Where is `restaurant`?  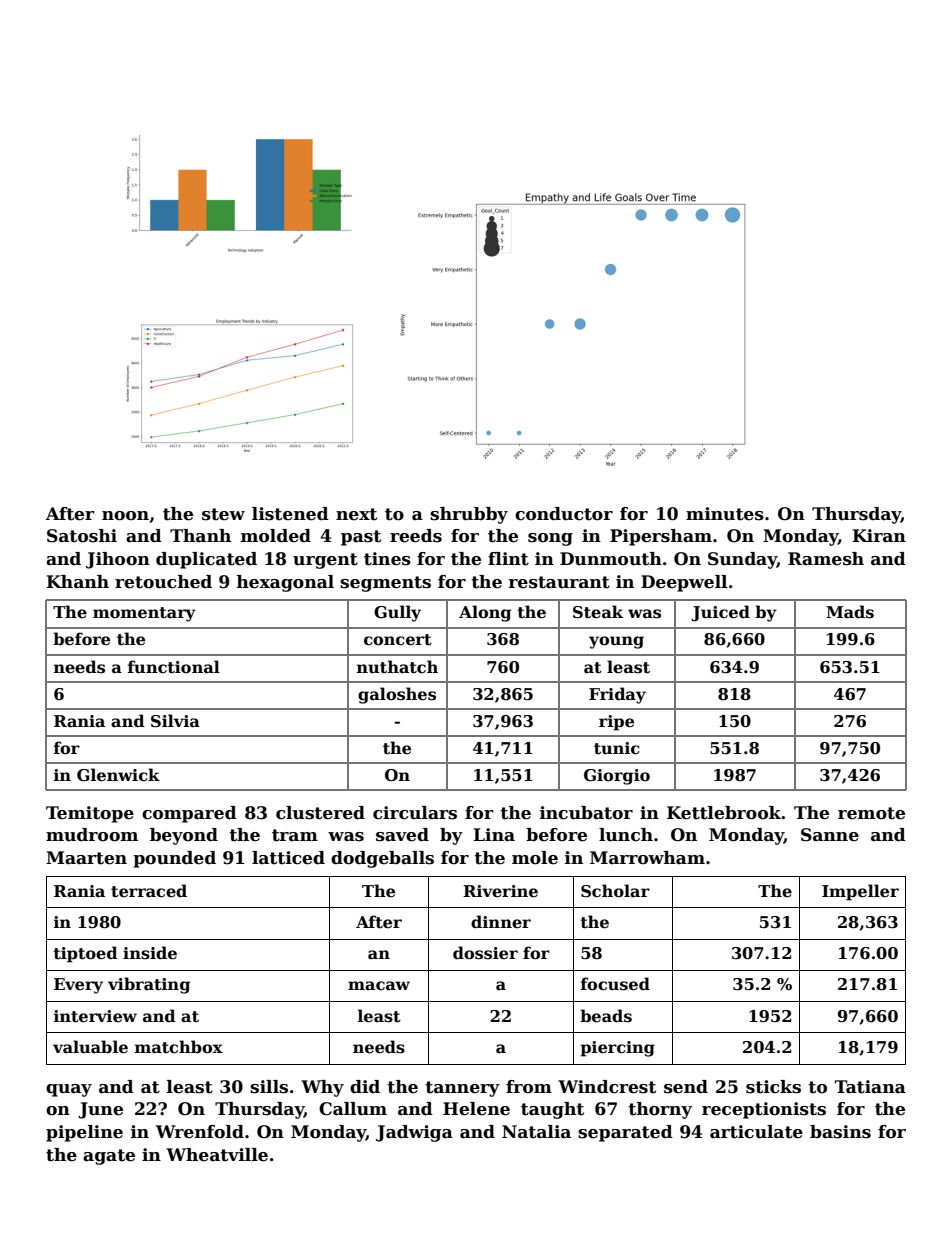 restaurant is located at coordinates (559, 582).
